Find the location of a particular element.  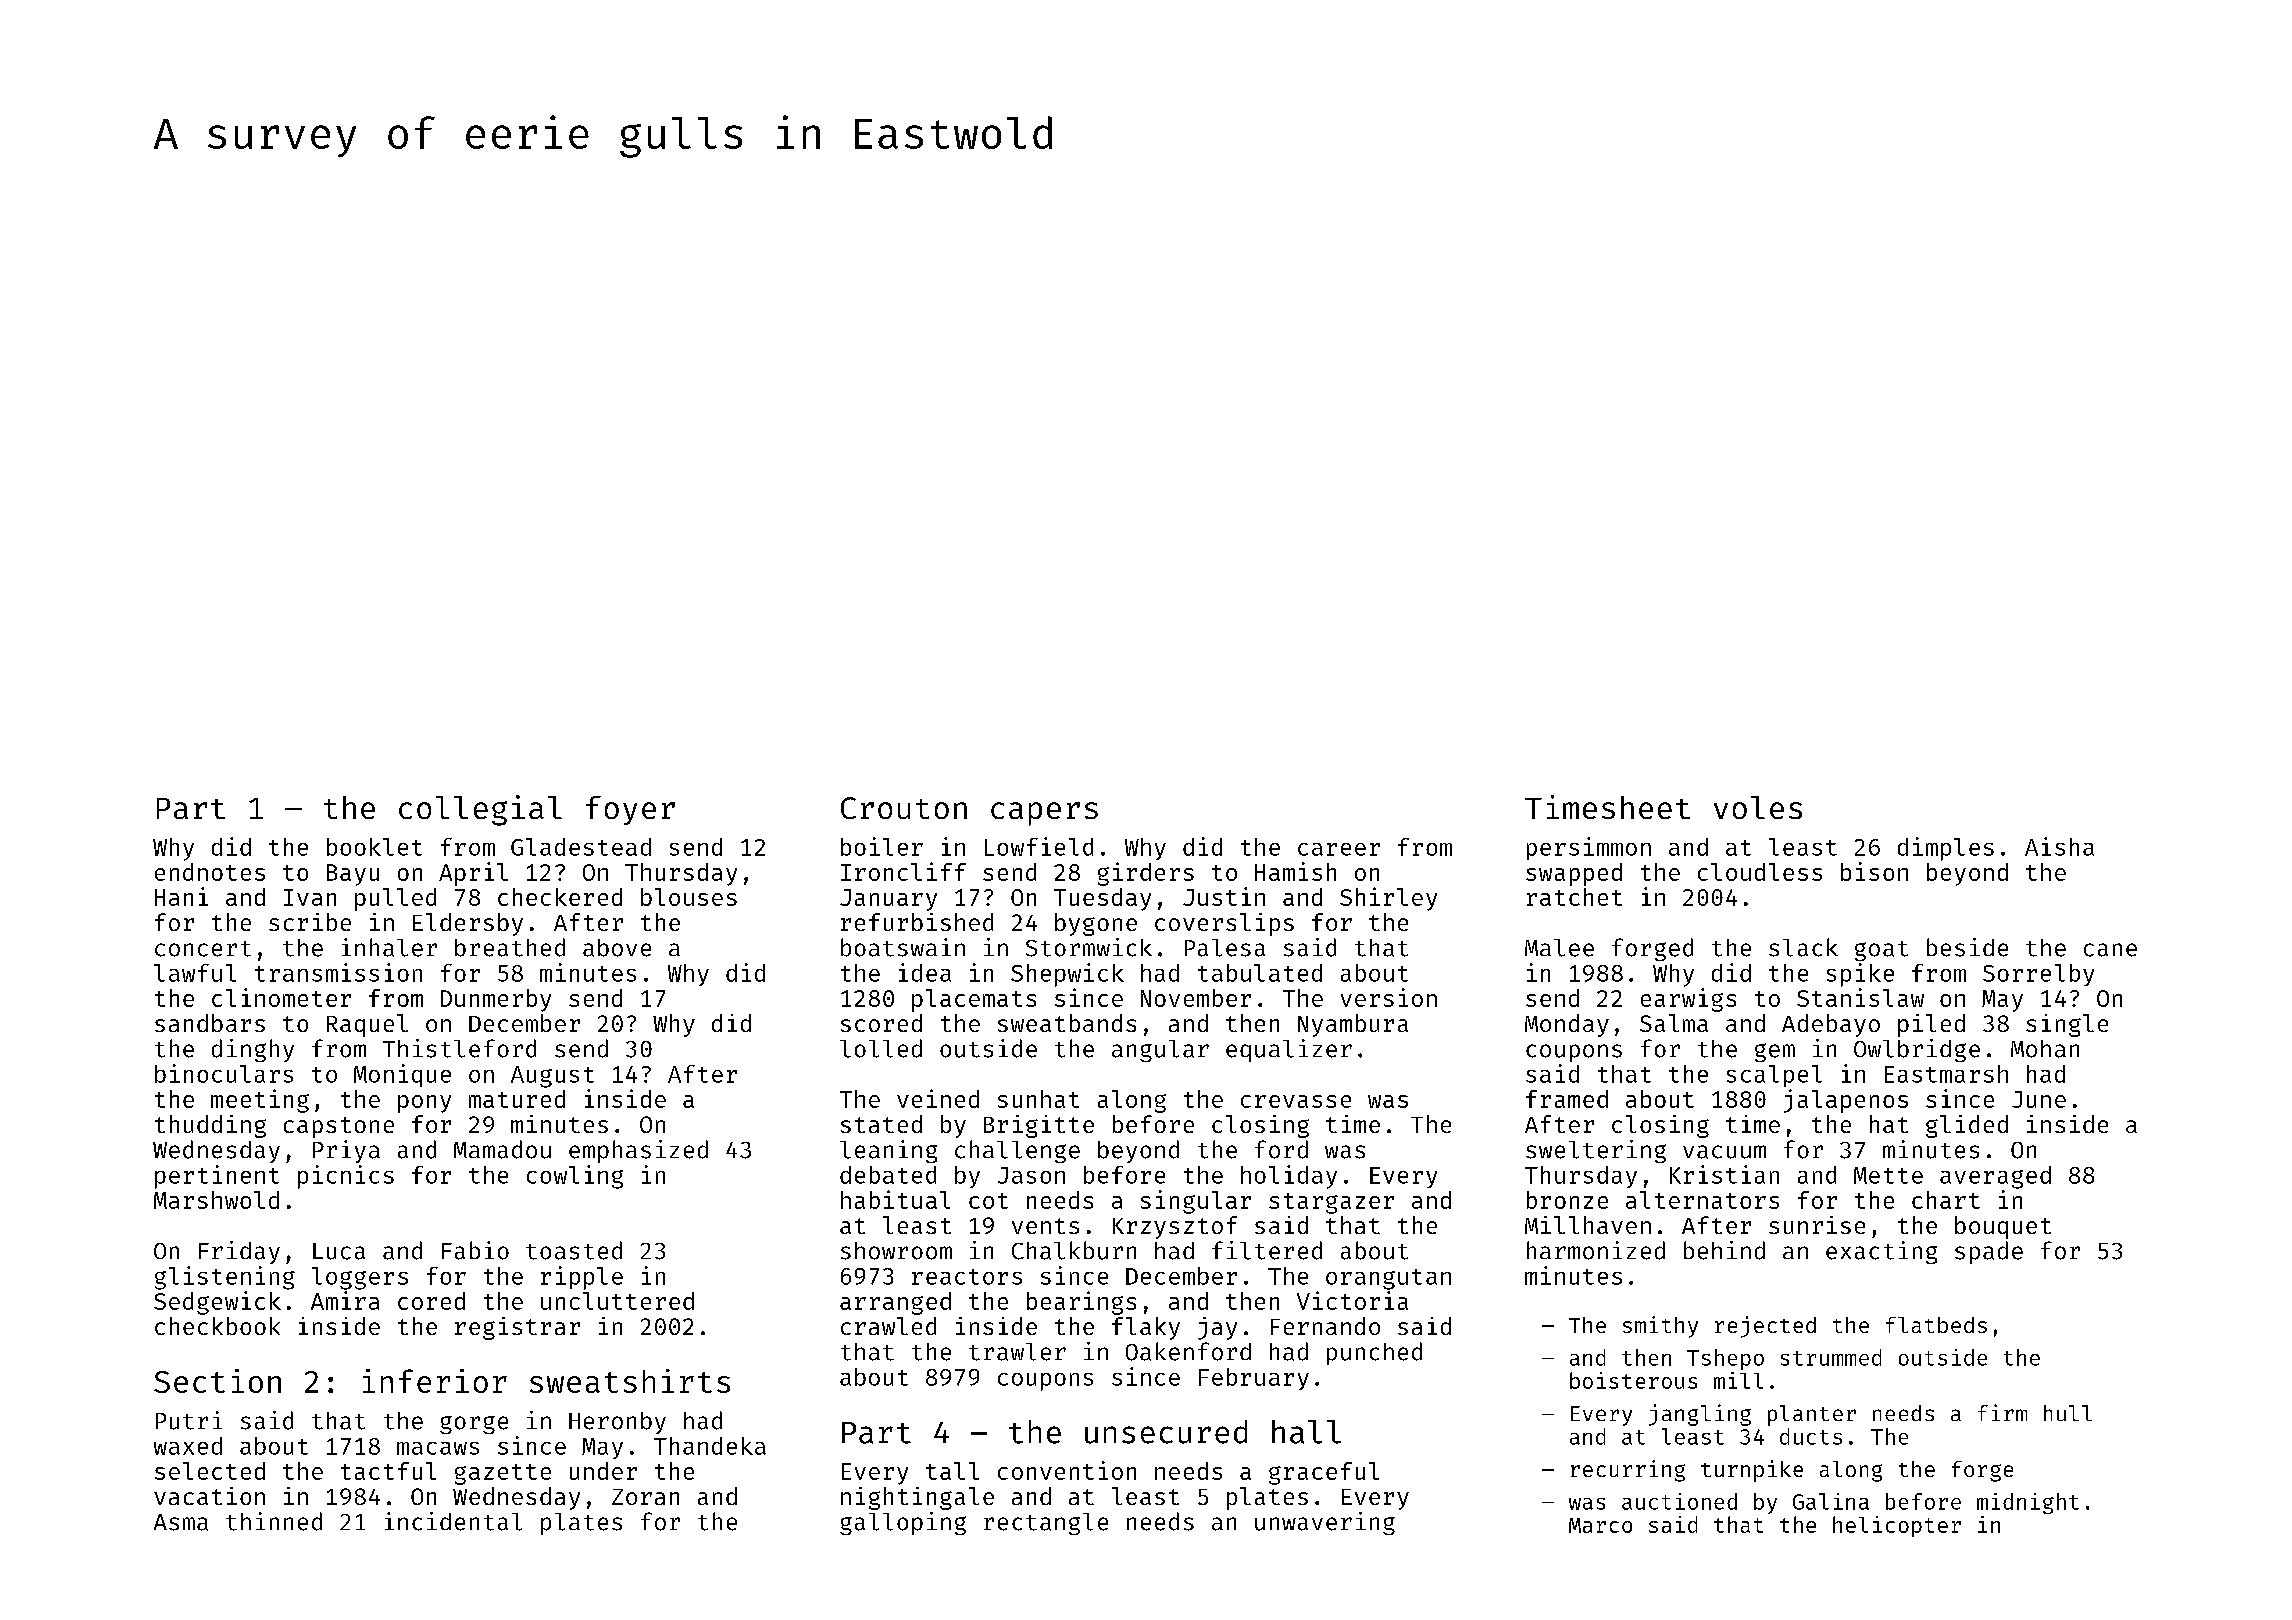

cowling is located at coordinates (575, 1177).
